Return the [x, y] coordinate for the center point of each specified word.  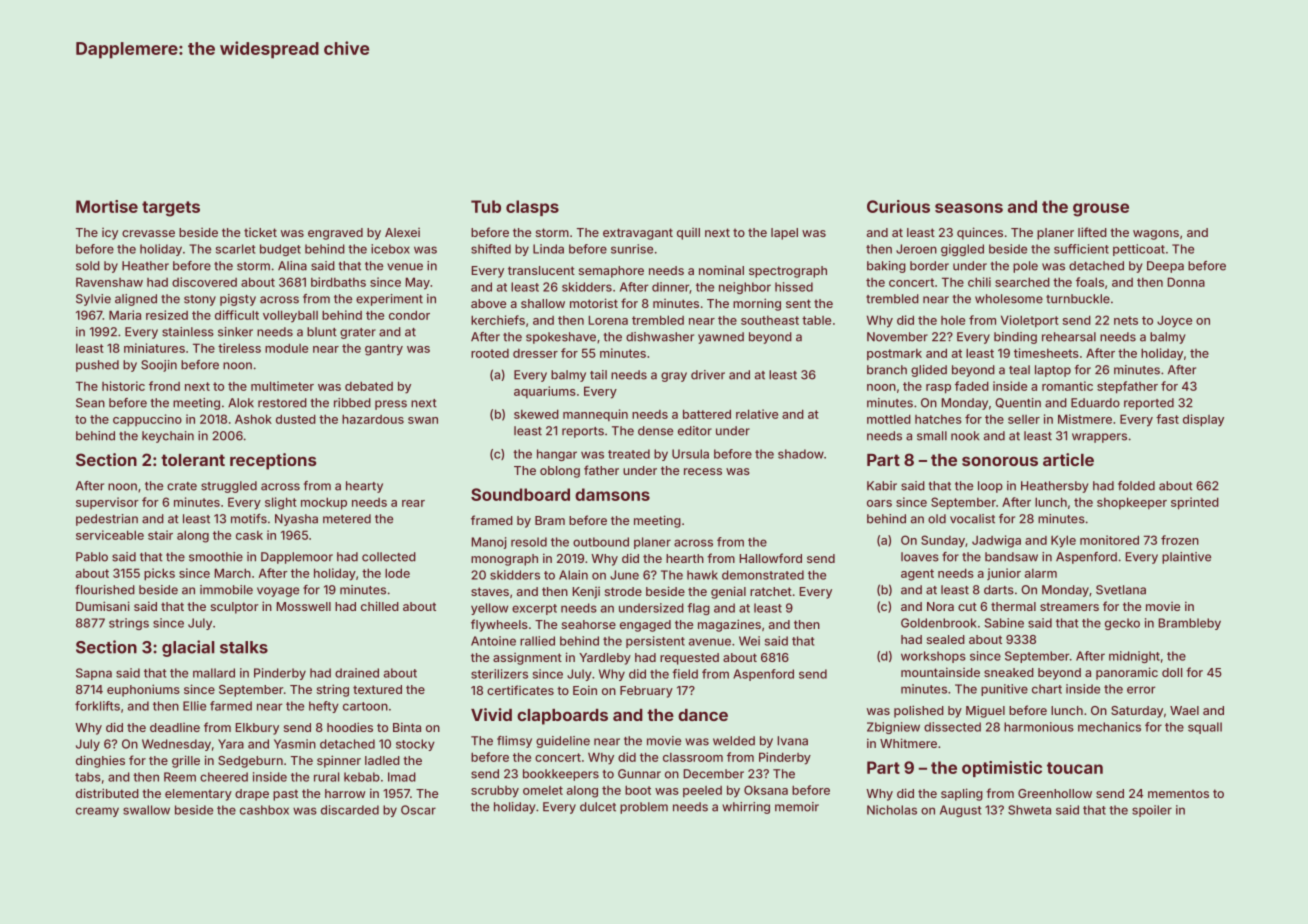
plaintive [1186, 558]
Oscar [418, 810]
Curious [898, 206]
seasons [969, 208]
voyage [278, 592]
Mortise [107, 206]
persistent [655, 642]
